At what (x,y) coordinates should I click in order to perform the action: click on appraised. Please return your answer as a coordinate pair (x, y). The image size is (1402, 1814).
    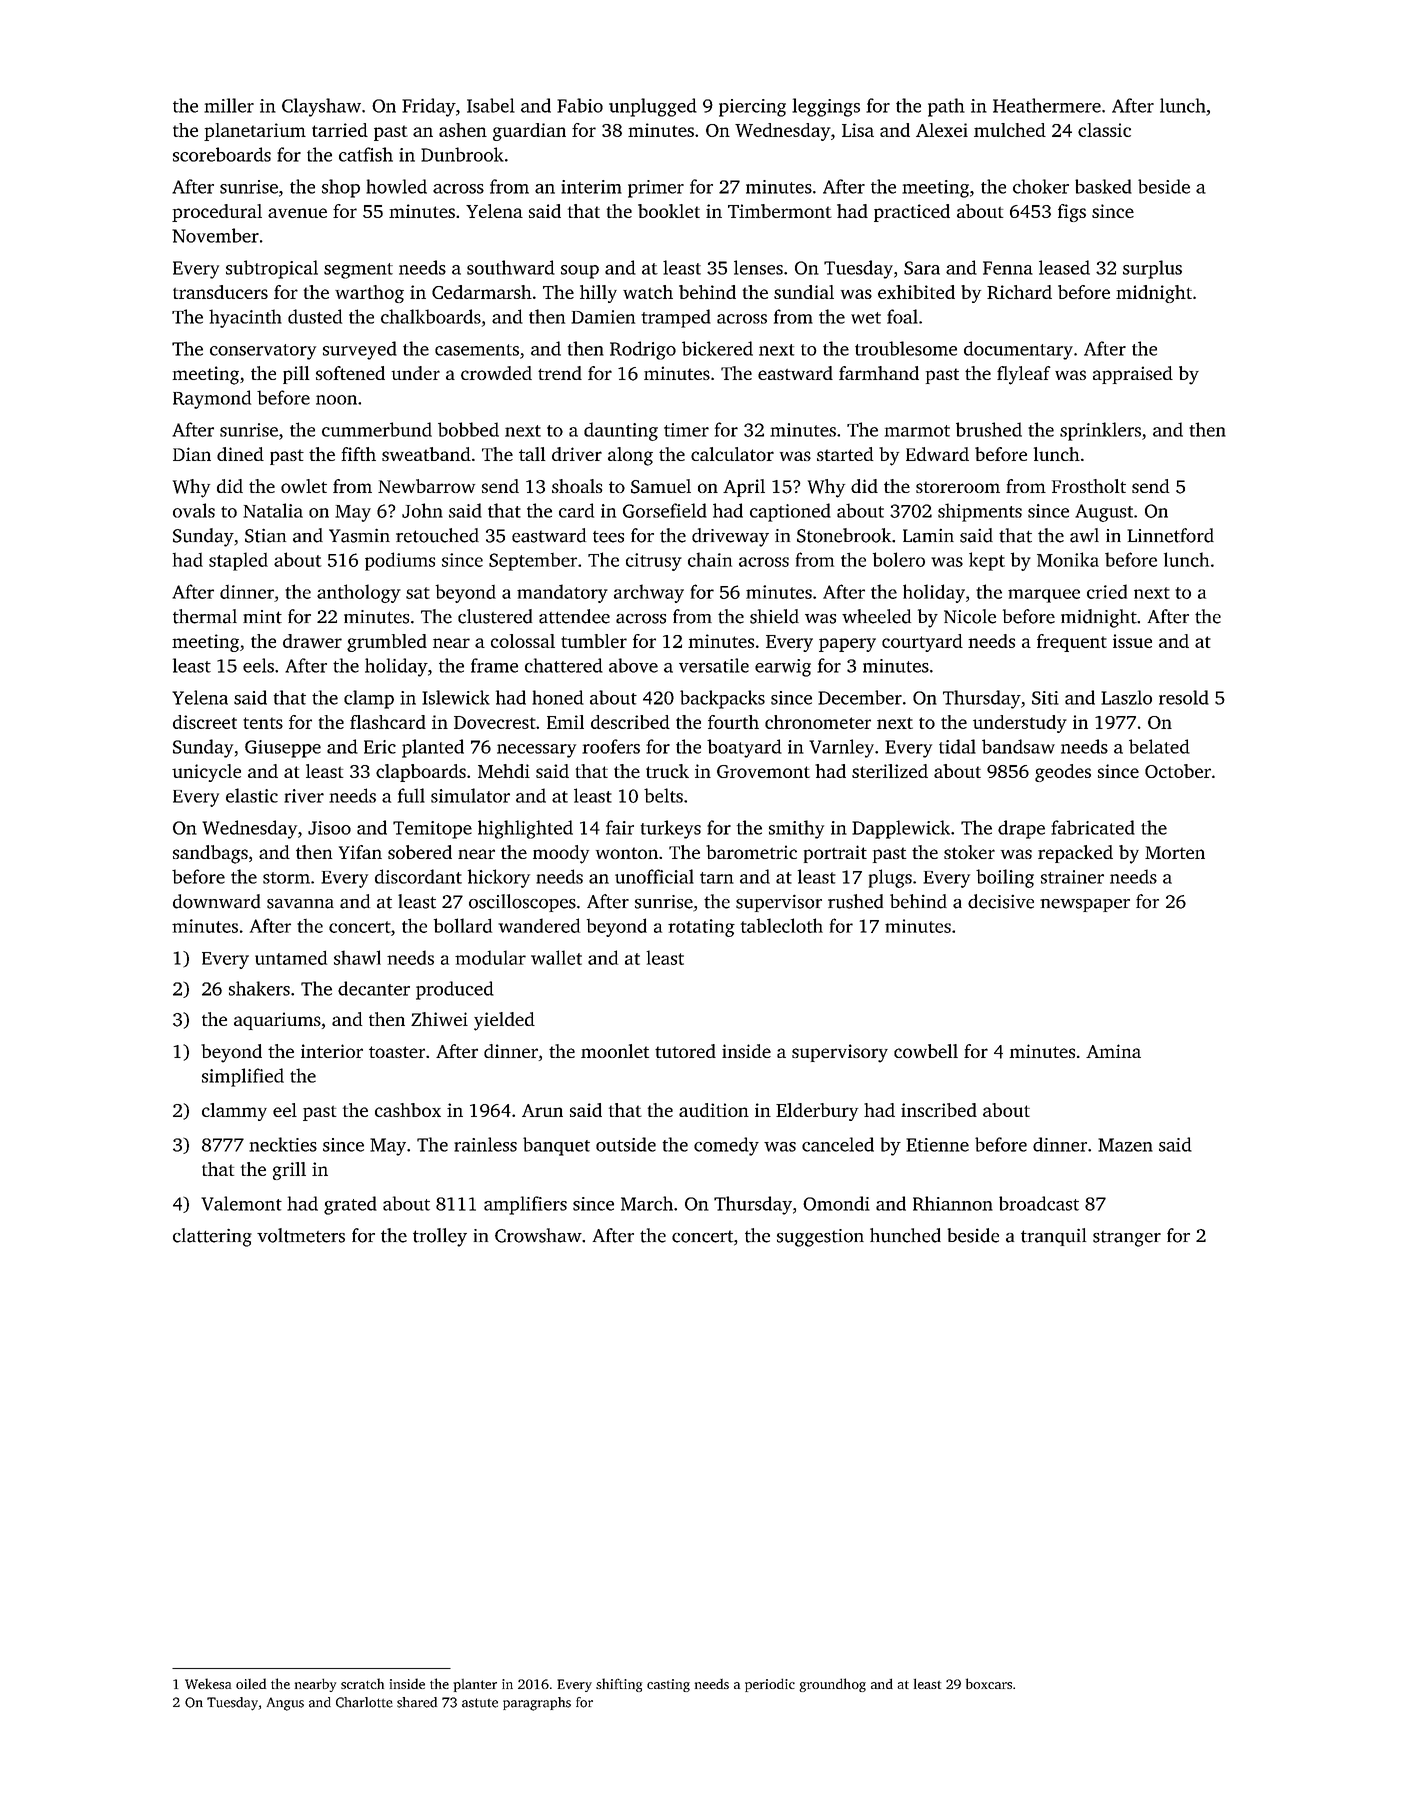
    Looking at the image, I should click on (1133, 375).
